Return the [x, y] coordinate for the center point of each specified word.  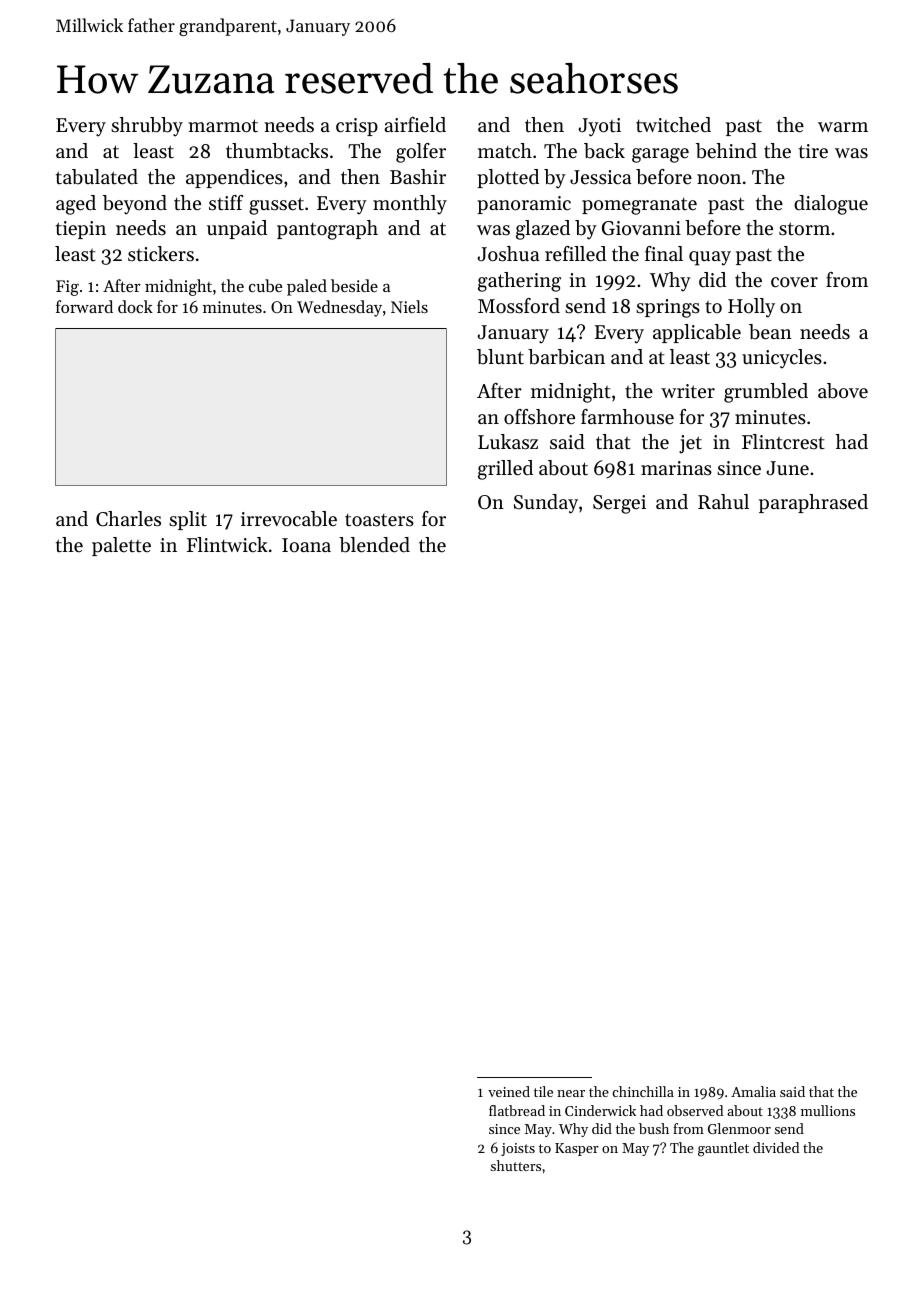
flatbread [517, 1110]
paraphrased [813, 503]
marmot [223, 126]
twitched [673, 125]
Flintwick [227, 544]
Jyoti [599, 127]
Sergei [619, 504]
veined [509, 1091]
